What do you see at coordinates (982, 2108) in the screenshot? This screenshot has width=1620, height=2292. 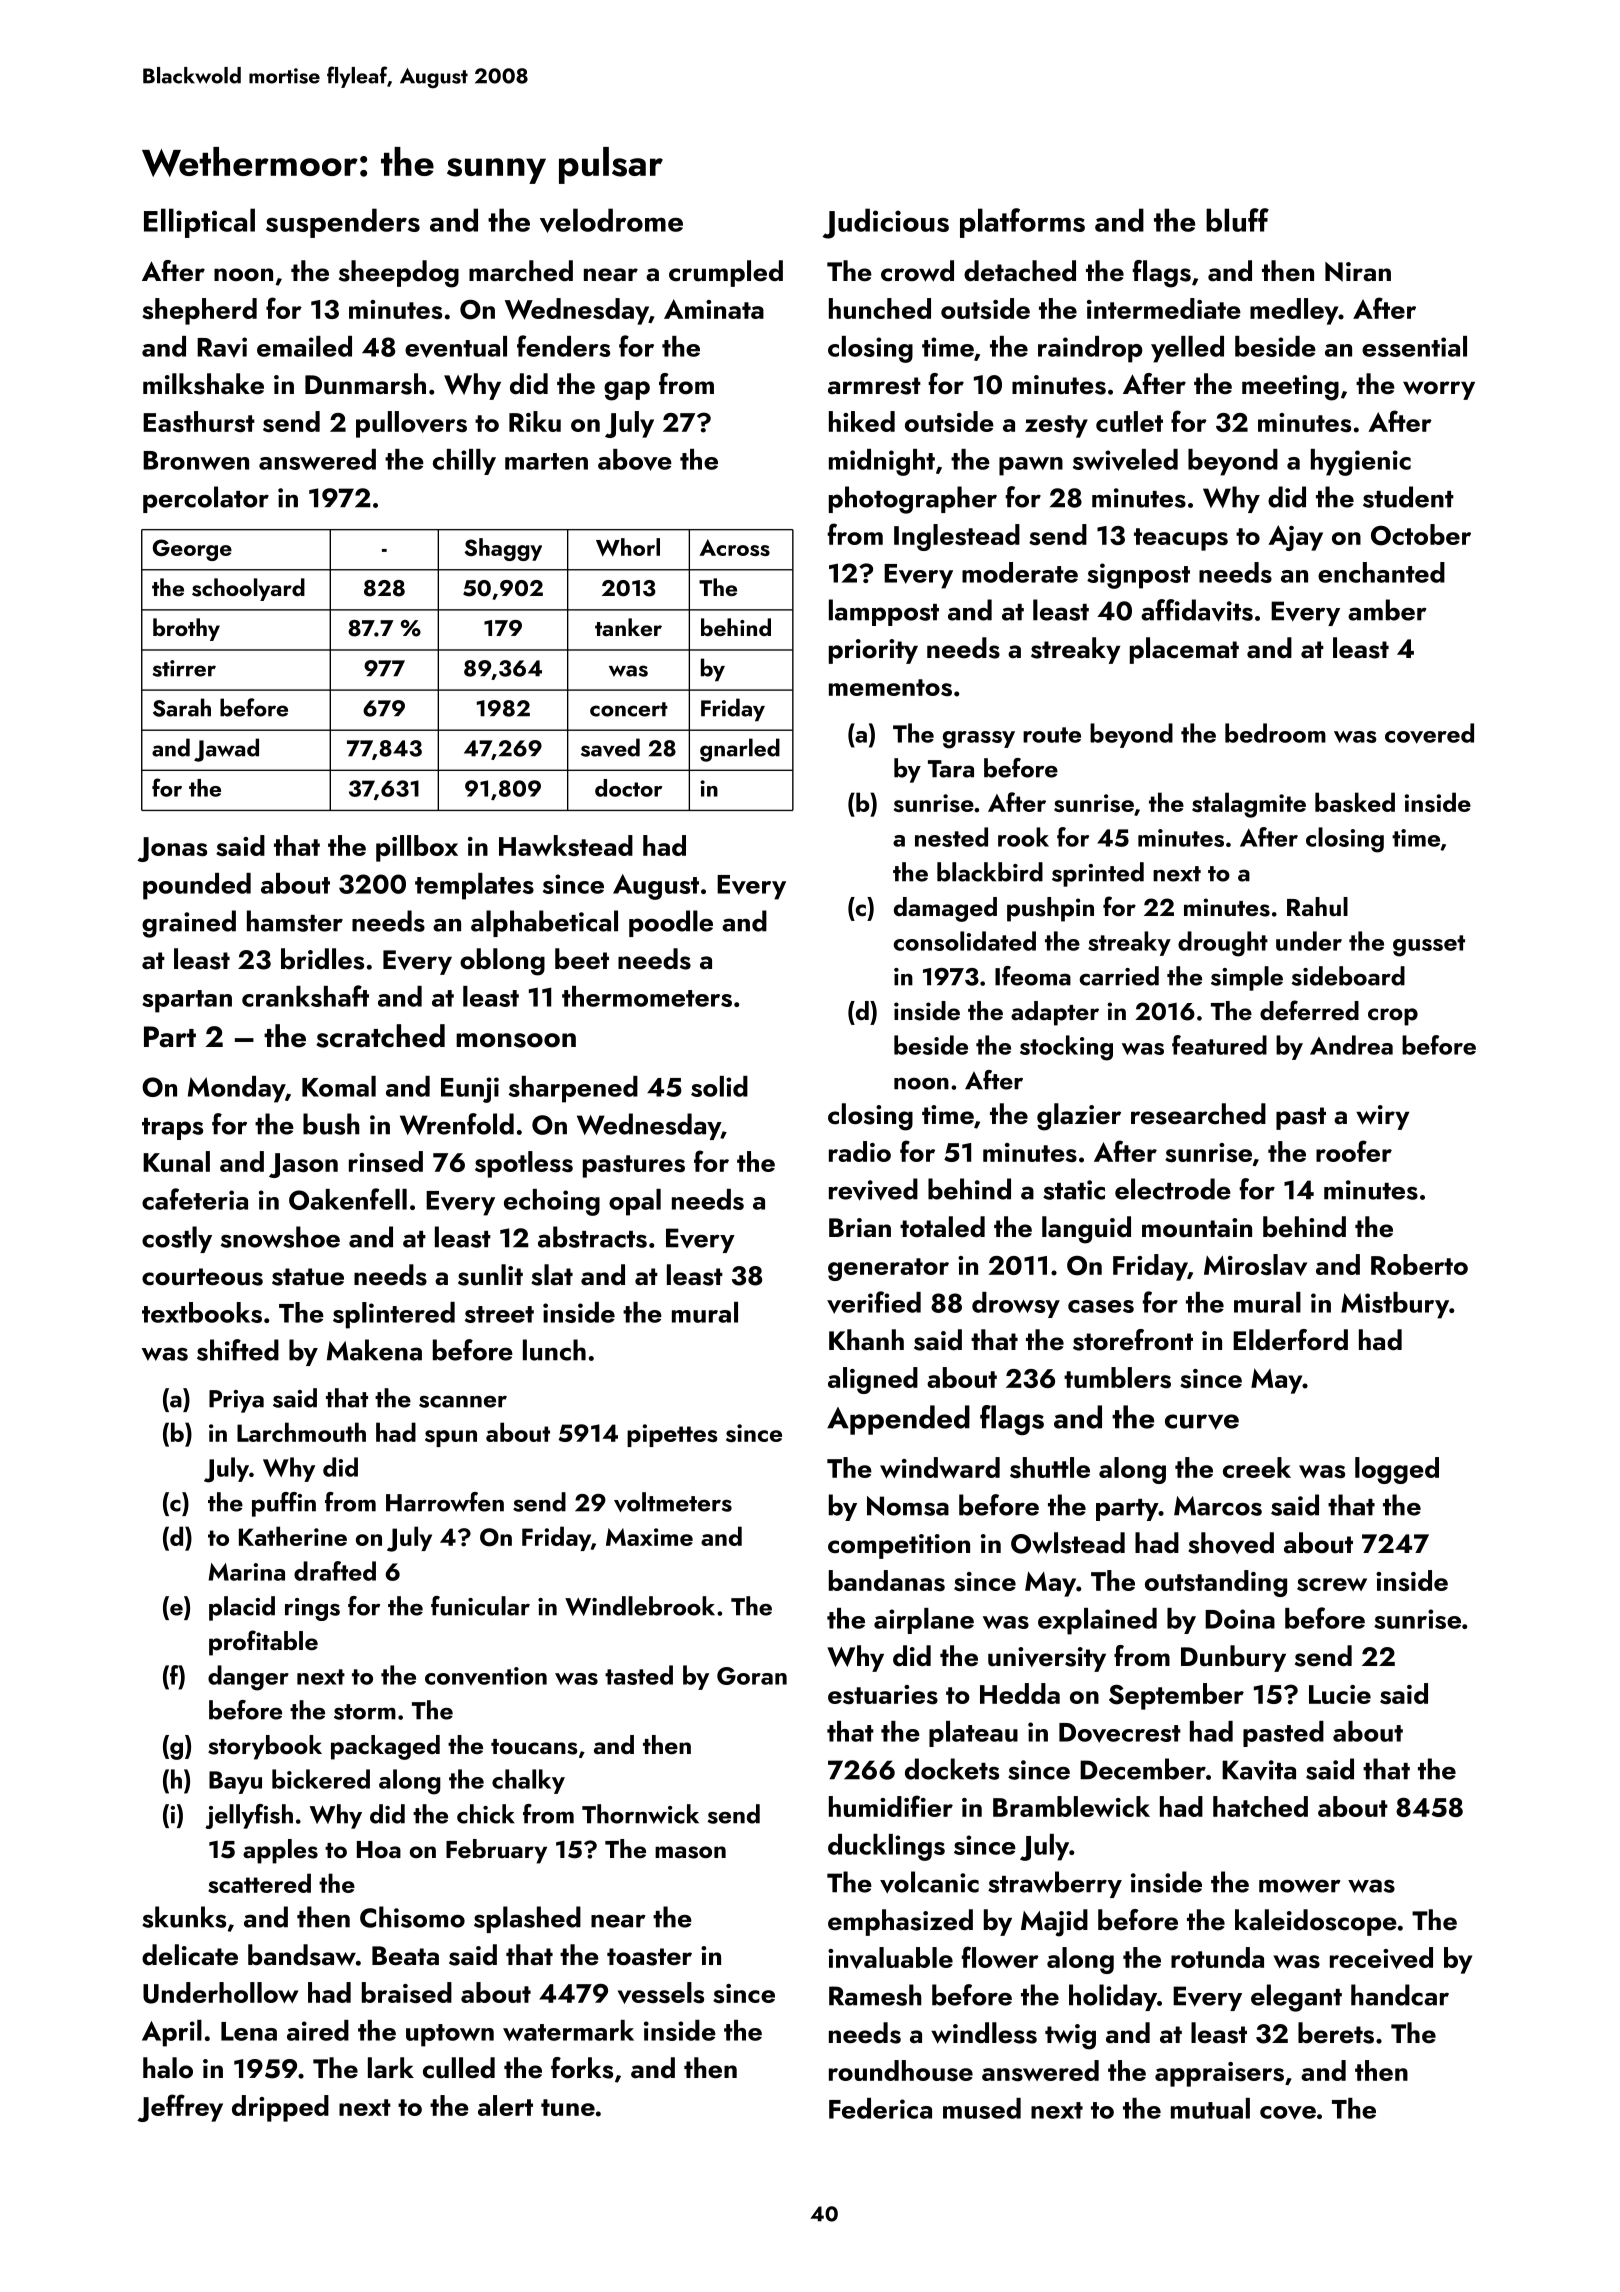 I see `mused` at bounding box center [982, 2108].
